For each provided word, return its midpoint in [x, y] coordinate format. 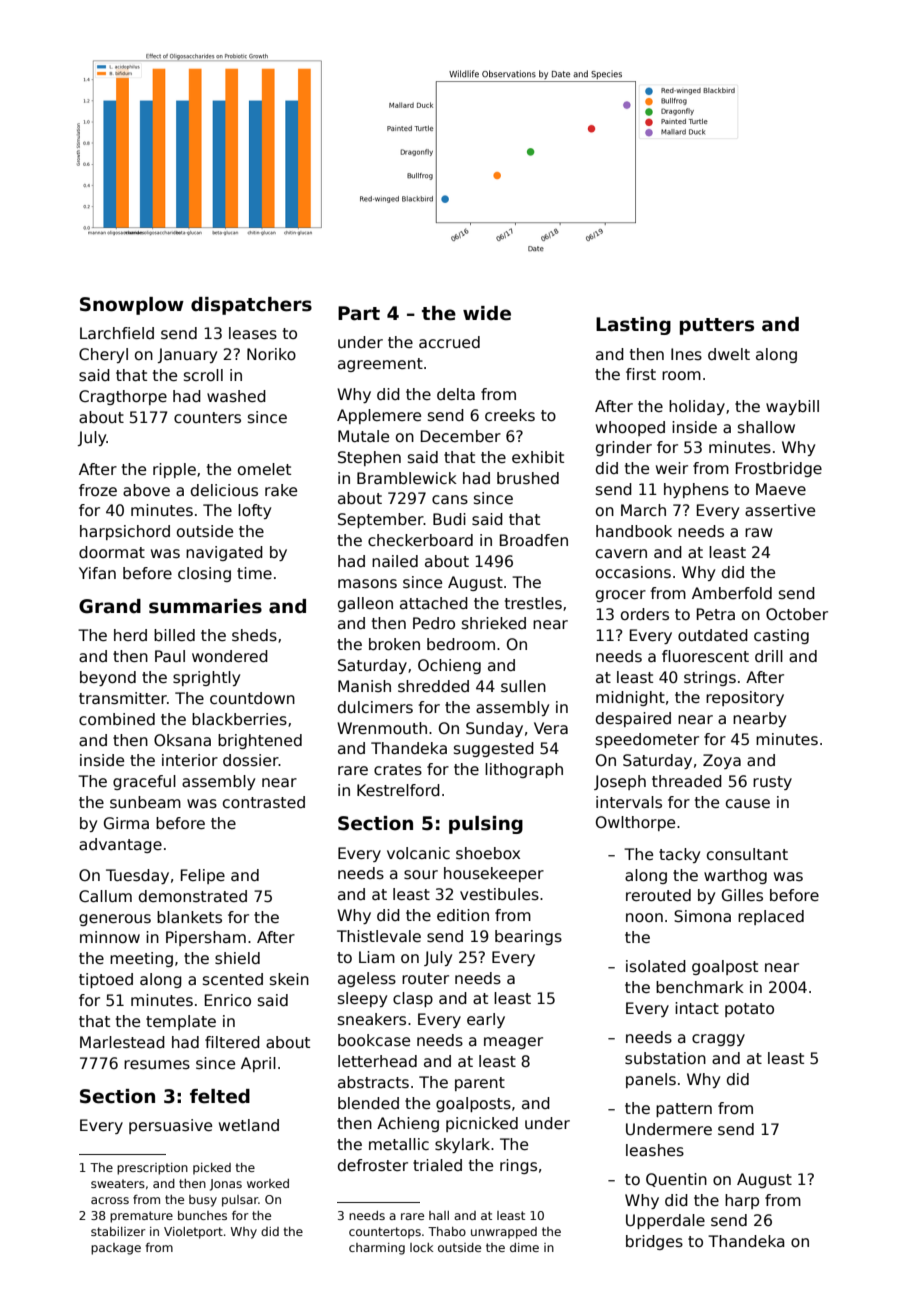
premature [141, 1217]
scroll [203, 375]
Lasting [633, 326]
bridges [654, 1242]
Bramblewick [407, 478]
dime [524, 1247]
